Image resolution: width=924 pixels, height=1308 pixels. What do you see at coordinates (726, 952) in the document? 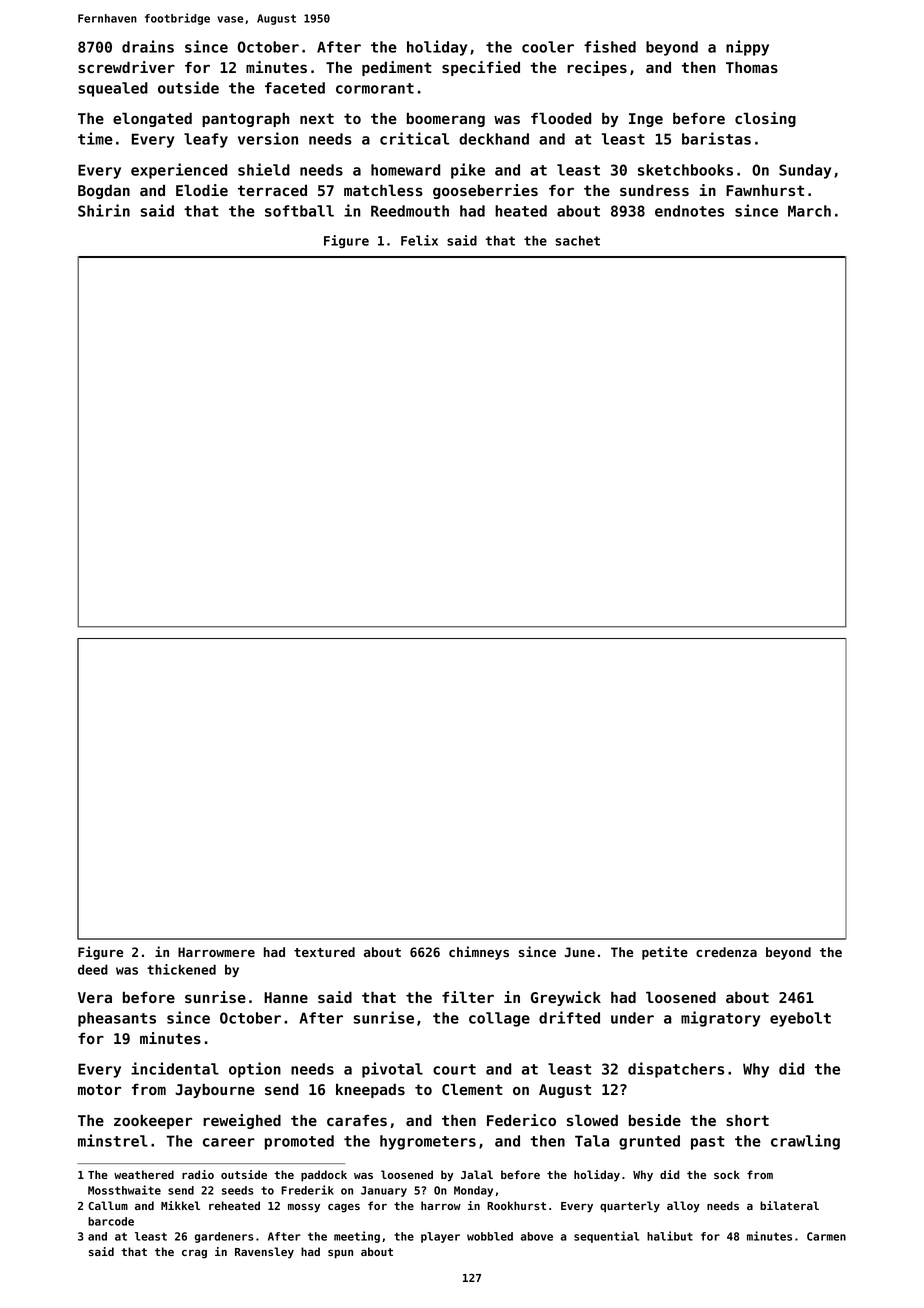
I see `credenza` at bounding box center [726, 952].
